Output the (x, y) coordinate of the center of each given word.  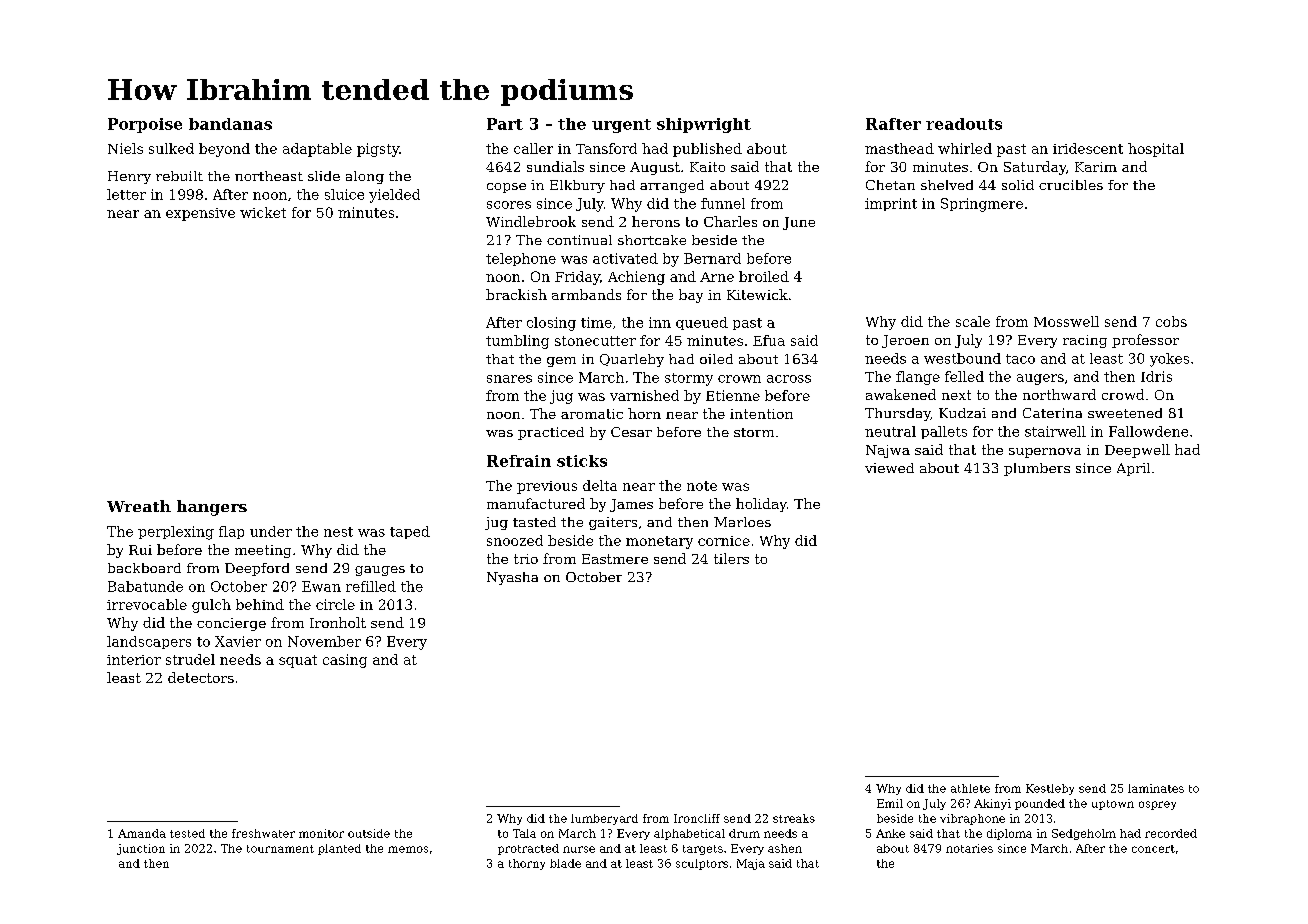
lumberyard (604, 819)
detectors (201, 677)
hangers (212, 508)
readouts (964, 124)
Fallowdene (1148, 431)
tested (187, 833)
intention (761, 414)
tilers (731, 558)
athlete (970, 788)
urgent (621, 126)
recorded (1171, 833)
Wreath (139, 506)
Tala (524, 833)
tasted (534, 522)
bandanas (230, 124)
